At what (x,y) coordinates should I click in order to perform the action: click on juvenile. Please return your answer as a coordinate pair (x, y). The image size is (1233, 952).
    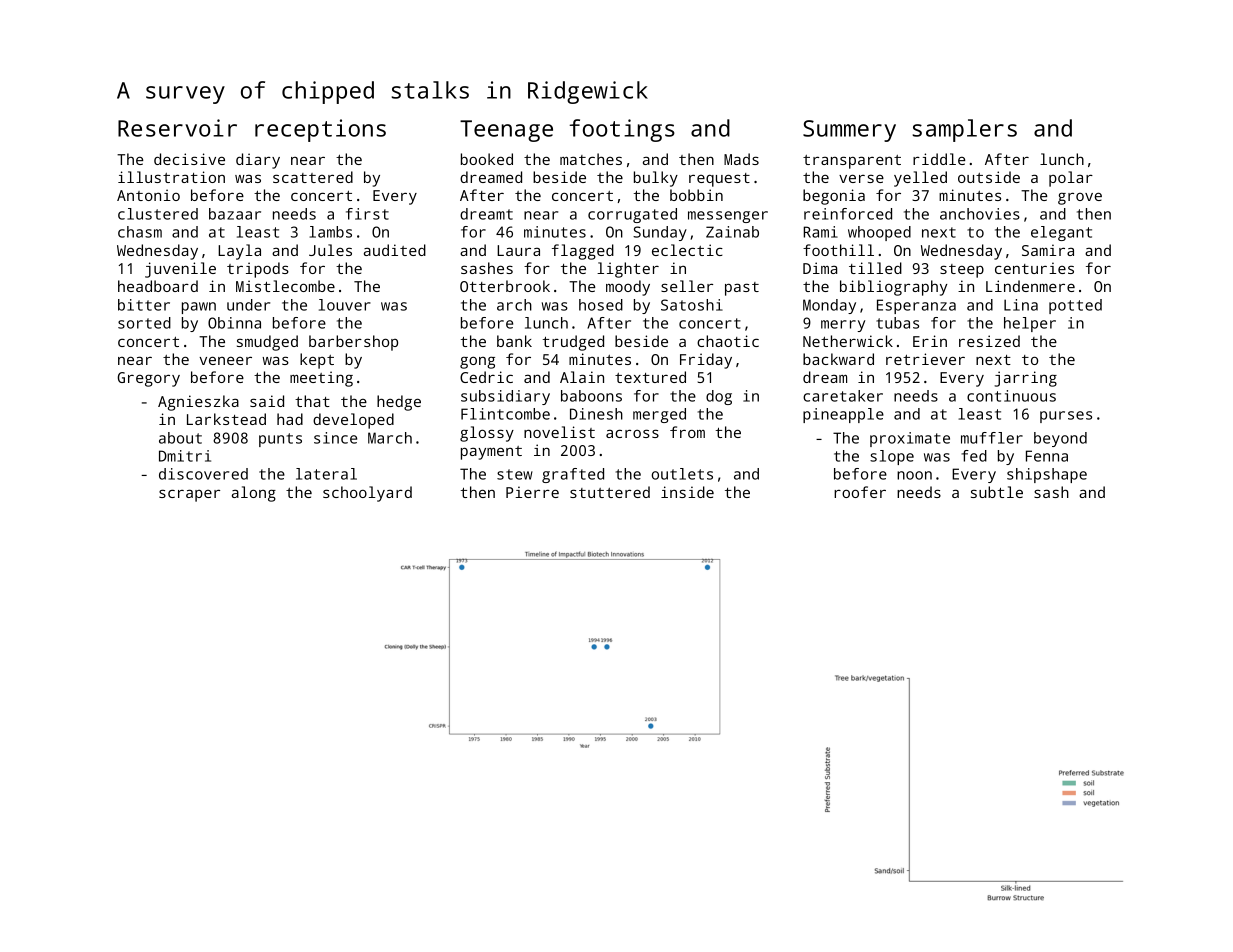
    Looking at the image, I should click on (180, 270).
